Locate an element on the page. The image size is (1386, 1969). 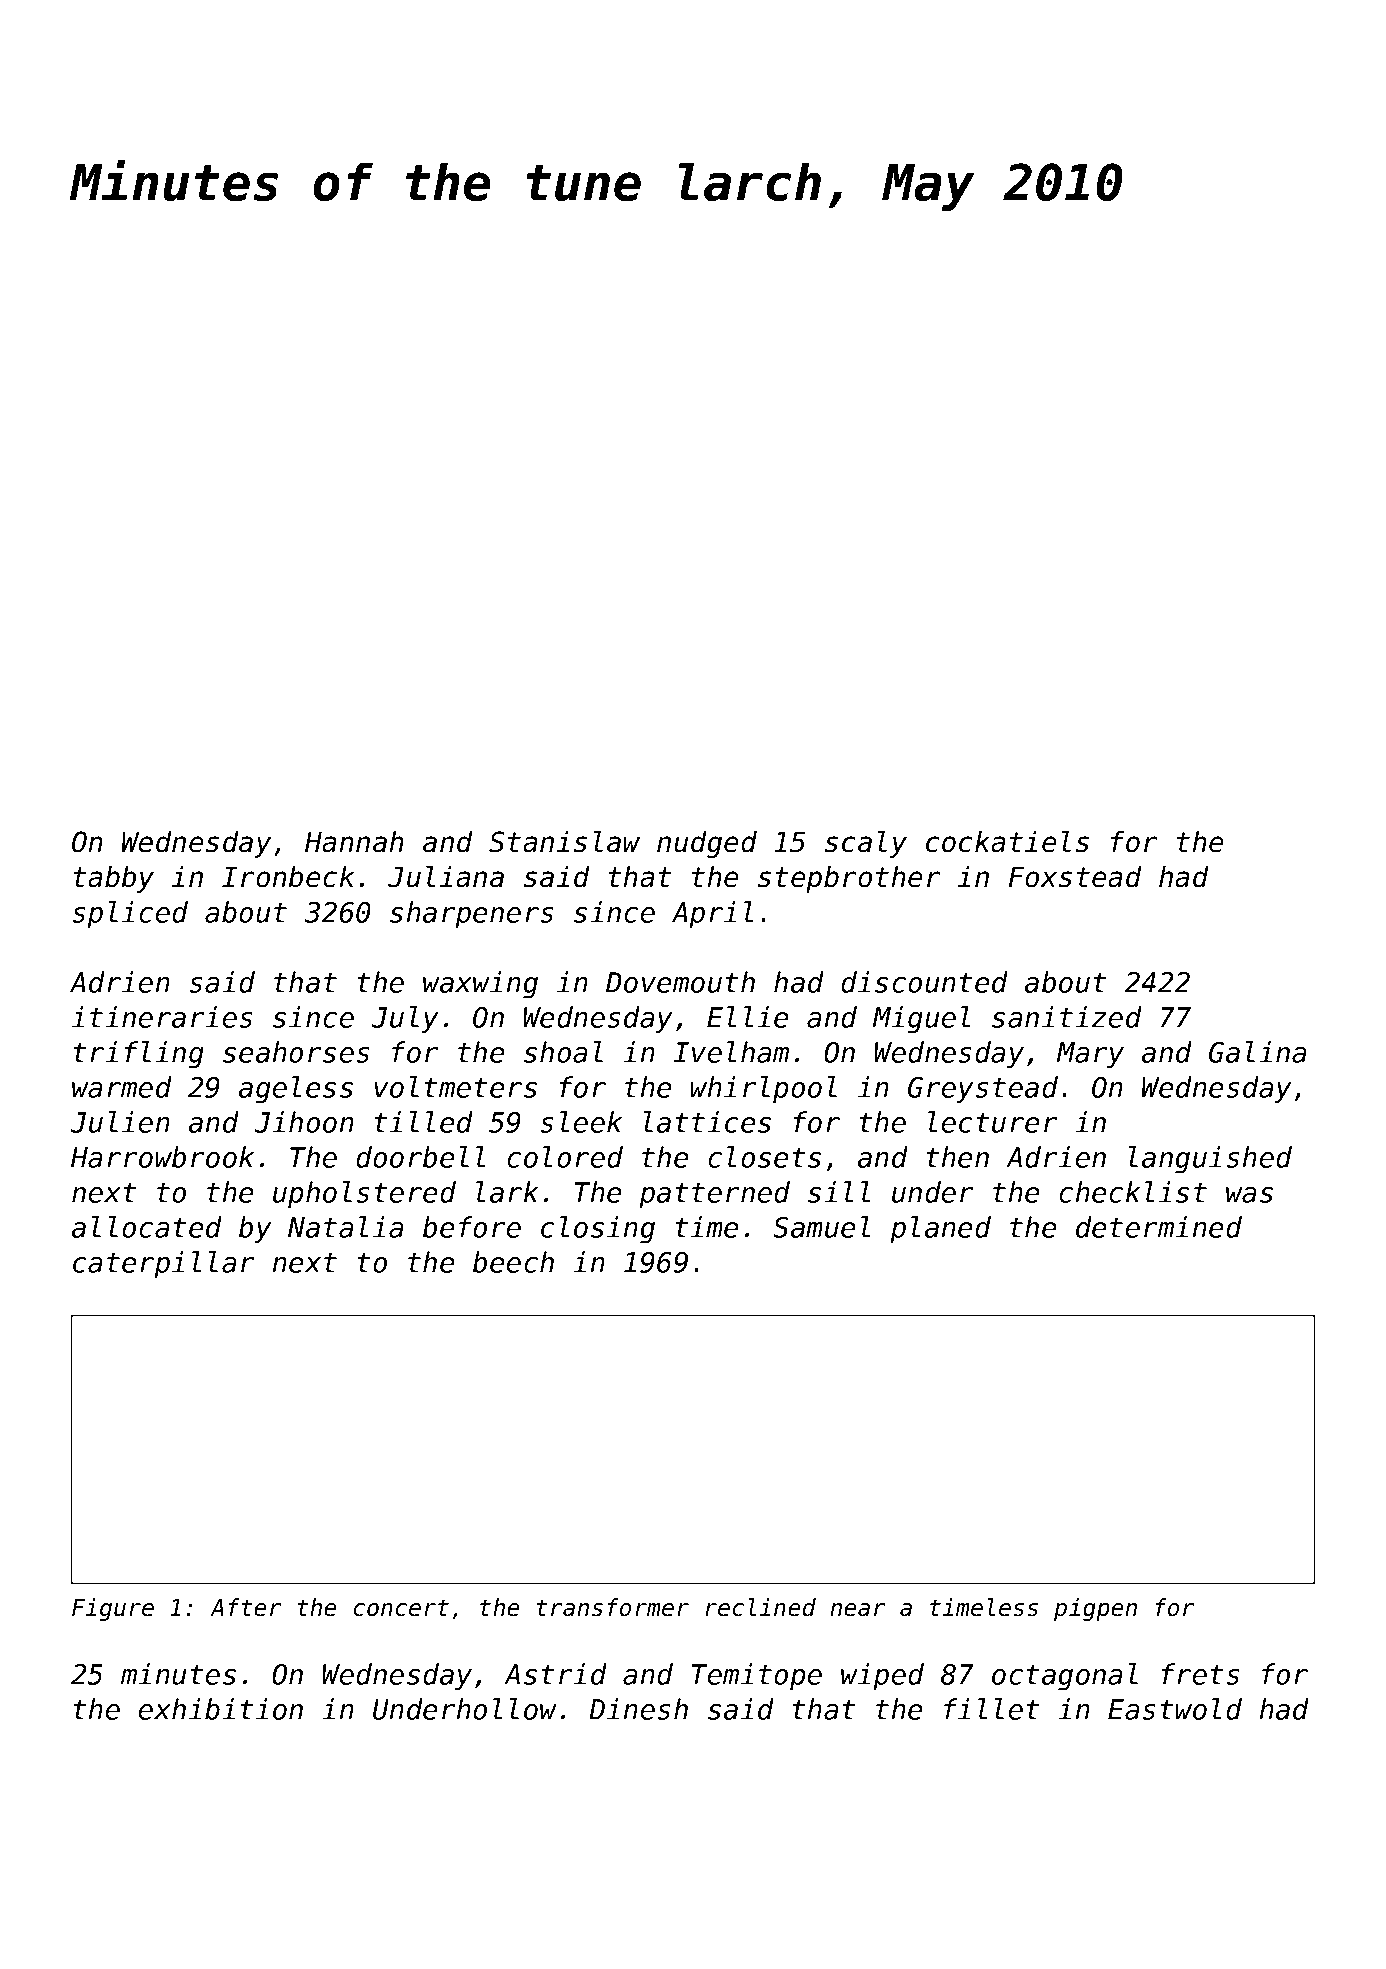
planed is located at coordinates (940, 1230).
